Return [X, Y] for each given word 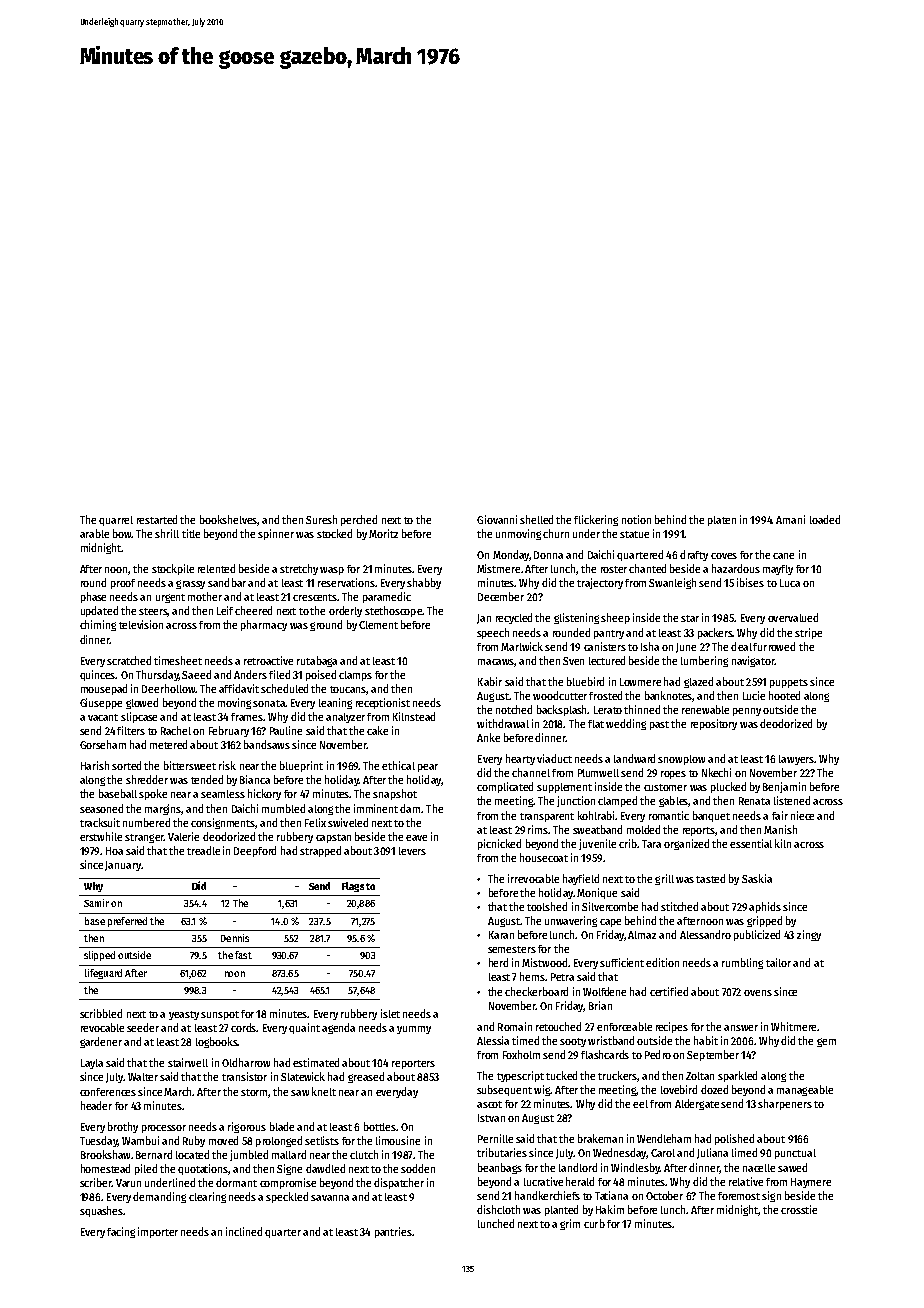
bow [122, 533]
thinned [642, 709]
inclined [244, 1231]
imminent [376, 808]
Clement [378, 625]
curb [594, 1223]
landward [634, 758]
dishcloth [498, 1209]
